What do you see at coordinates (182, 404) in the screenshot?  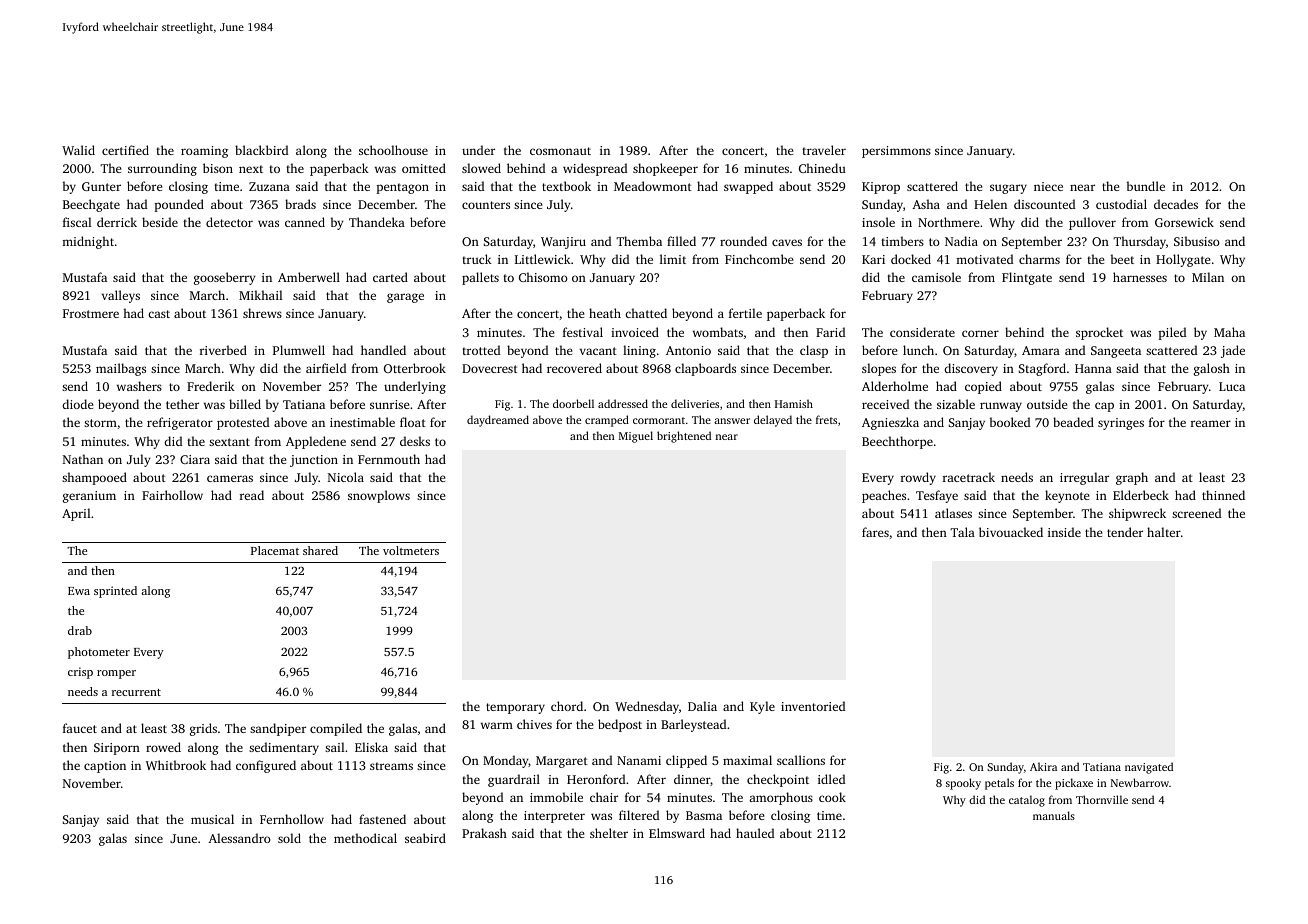 I see `tether` at bounding box center [182, 404].
